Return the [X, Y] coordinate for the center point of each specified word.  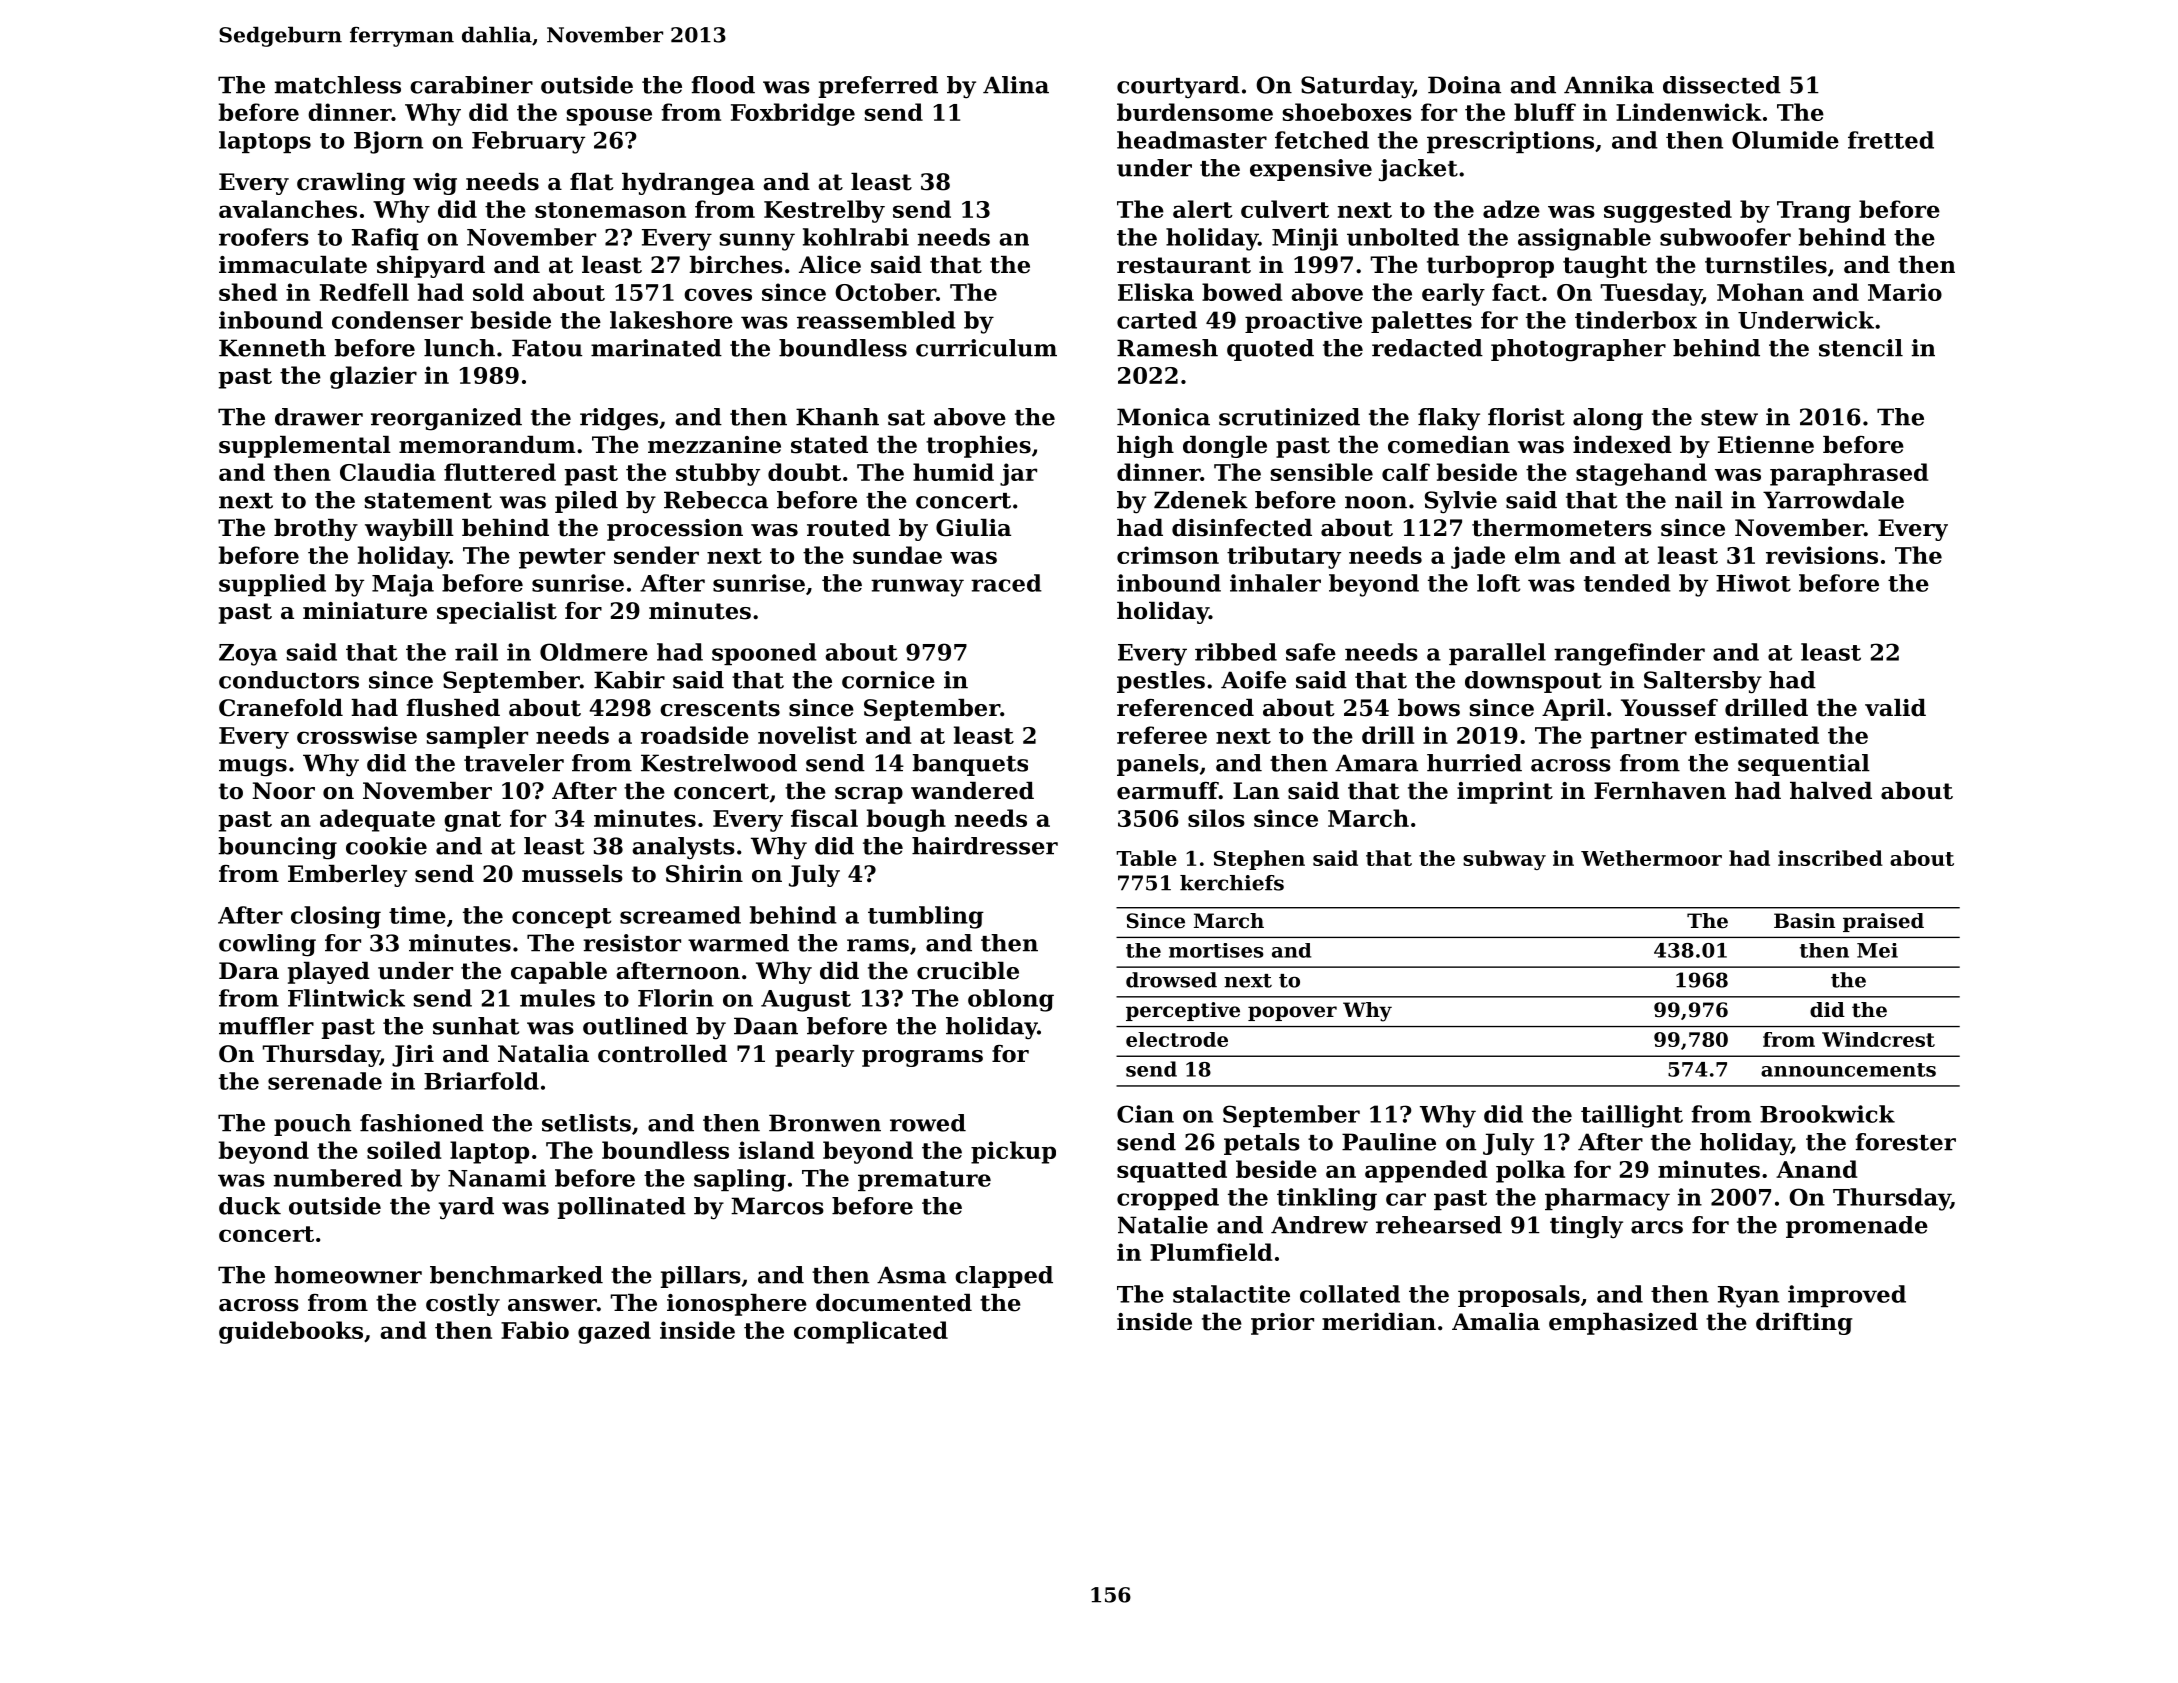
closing [336, 917]
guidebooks [291, 1332]
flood [723, 85]
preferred [878, 87]
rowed [928, 1123]
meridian [1379, 1322]
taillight [1632, 1116]
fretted [1891, 140]
